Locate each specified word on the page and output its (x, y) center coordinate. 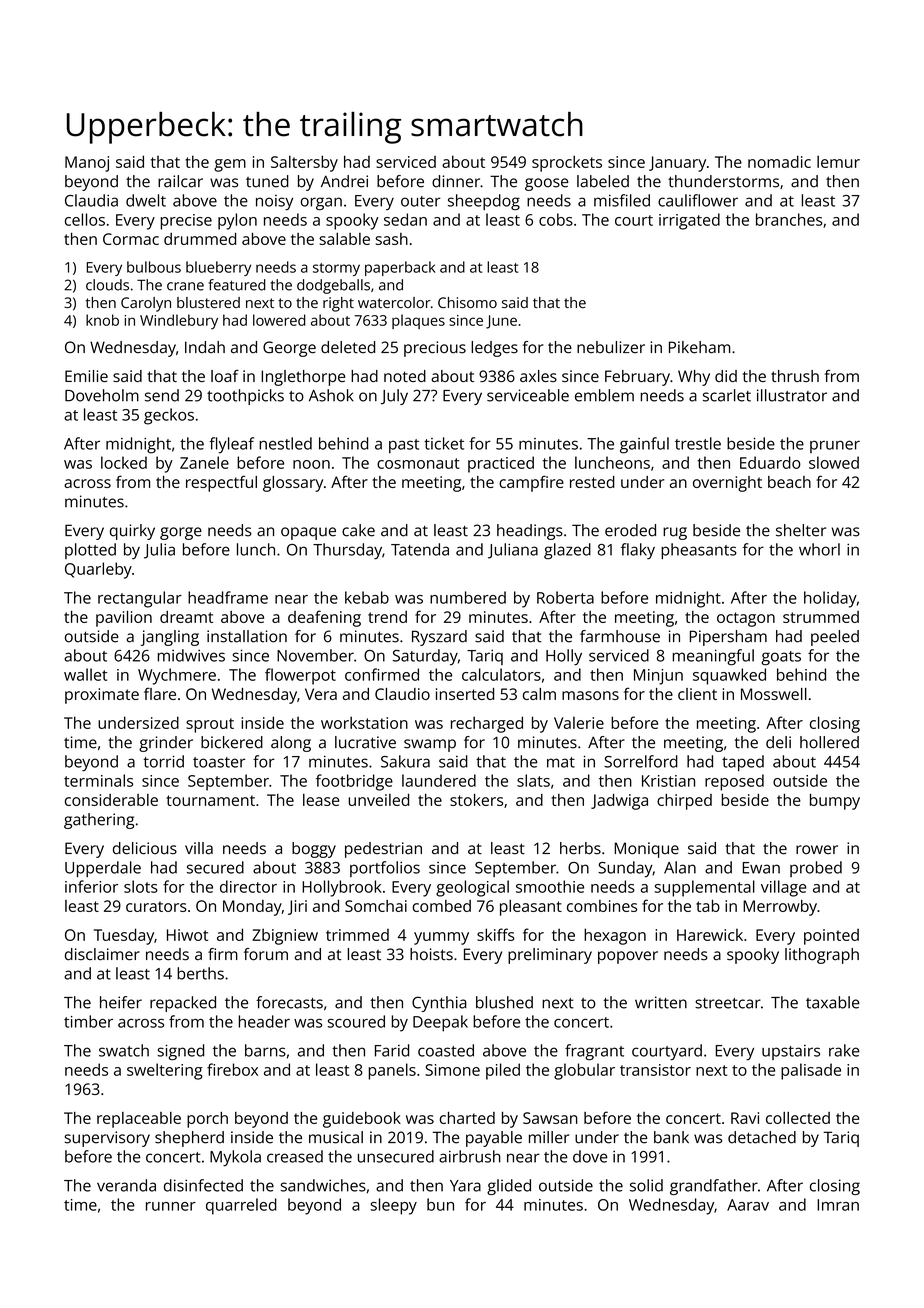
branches (789, 219)
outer (421, 201)
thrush (795, 376)
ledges (494, 349)
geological (472, 888)
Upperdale (103, 869)
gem (230, 165)
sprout (210, 725)
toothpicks (245, 397)
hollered (829, 742)
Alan (680, 867)
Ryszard (439, 638)
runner (171, 1206)
